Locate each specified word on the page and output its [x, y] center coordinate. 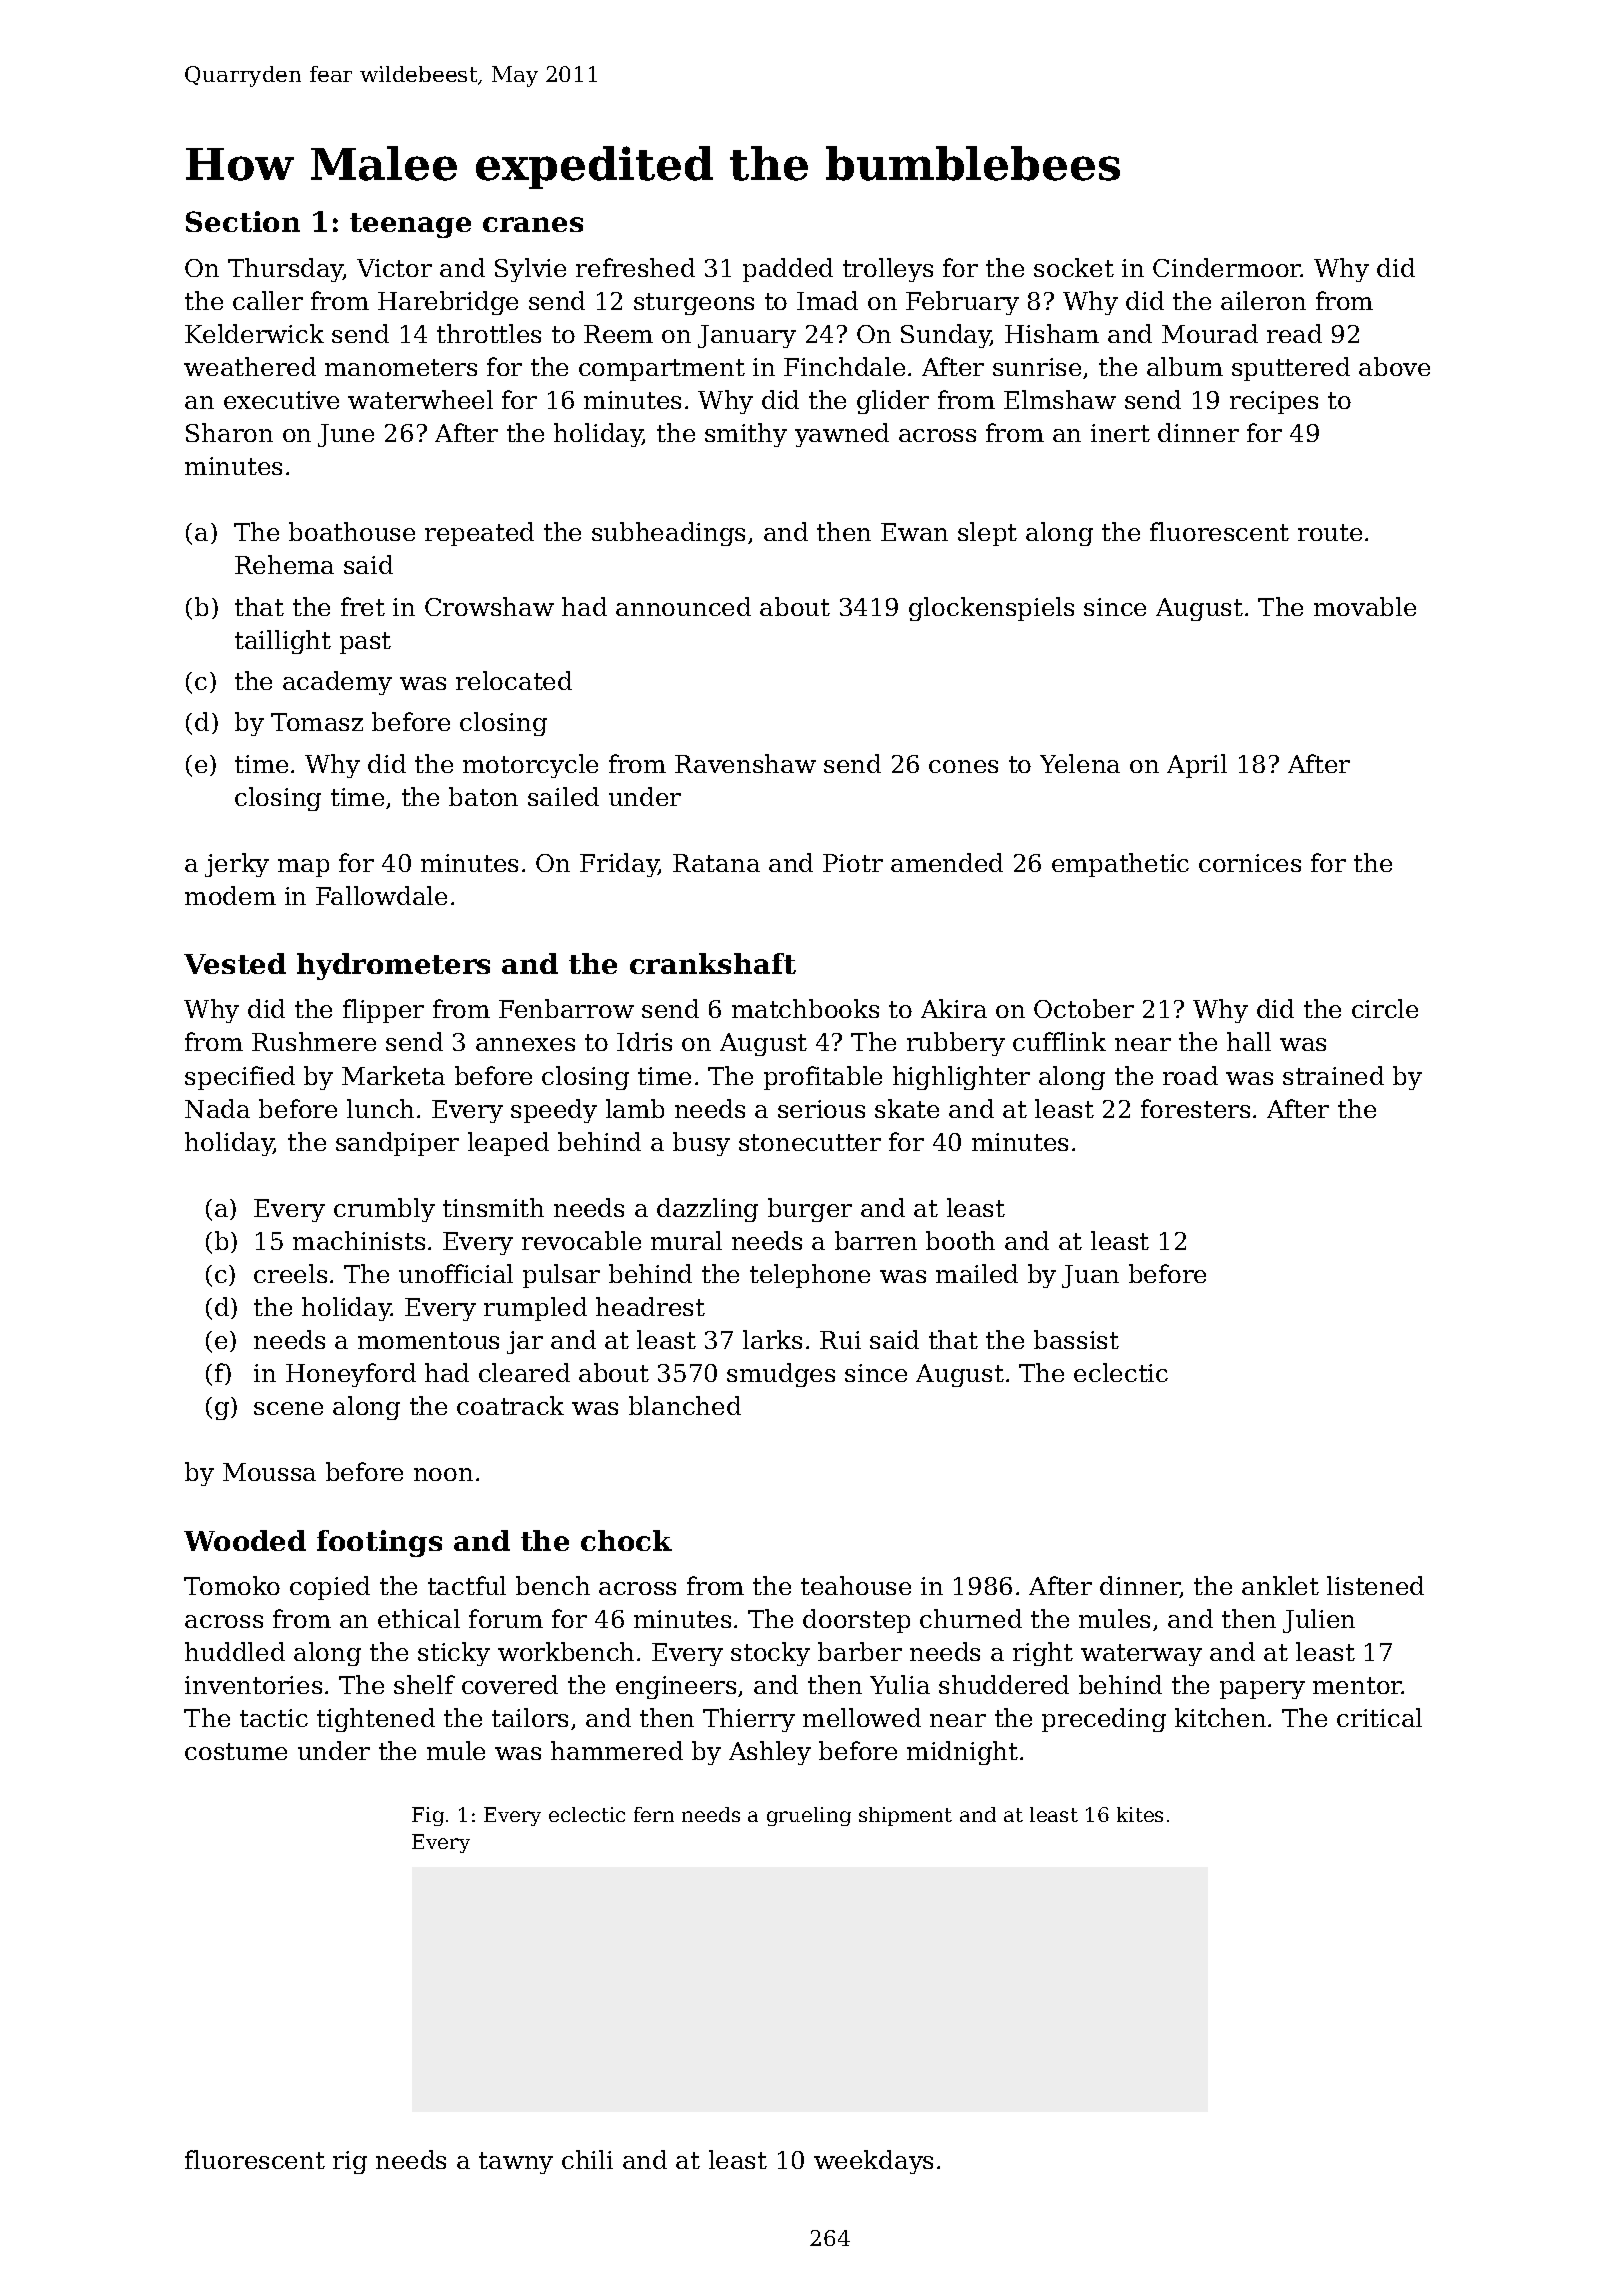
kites [1140, 1814]
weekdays [873, 2162]
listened [1375, 1585]
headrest [650, 1306]
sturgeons [694, 304]
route [1330, 532]
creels [290, 1273]
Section [243, 221]
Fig [428, 1816]
